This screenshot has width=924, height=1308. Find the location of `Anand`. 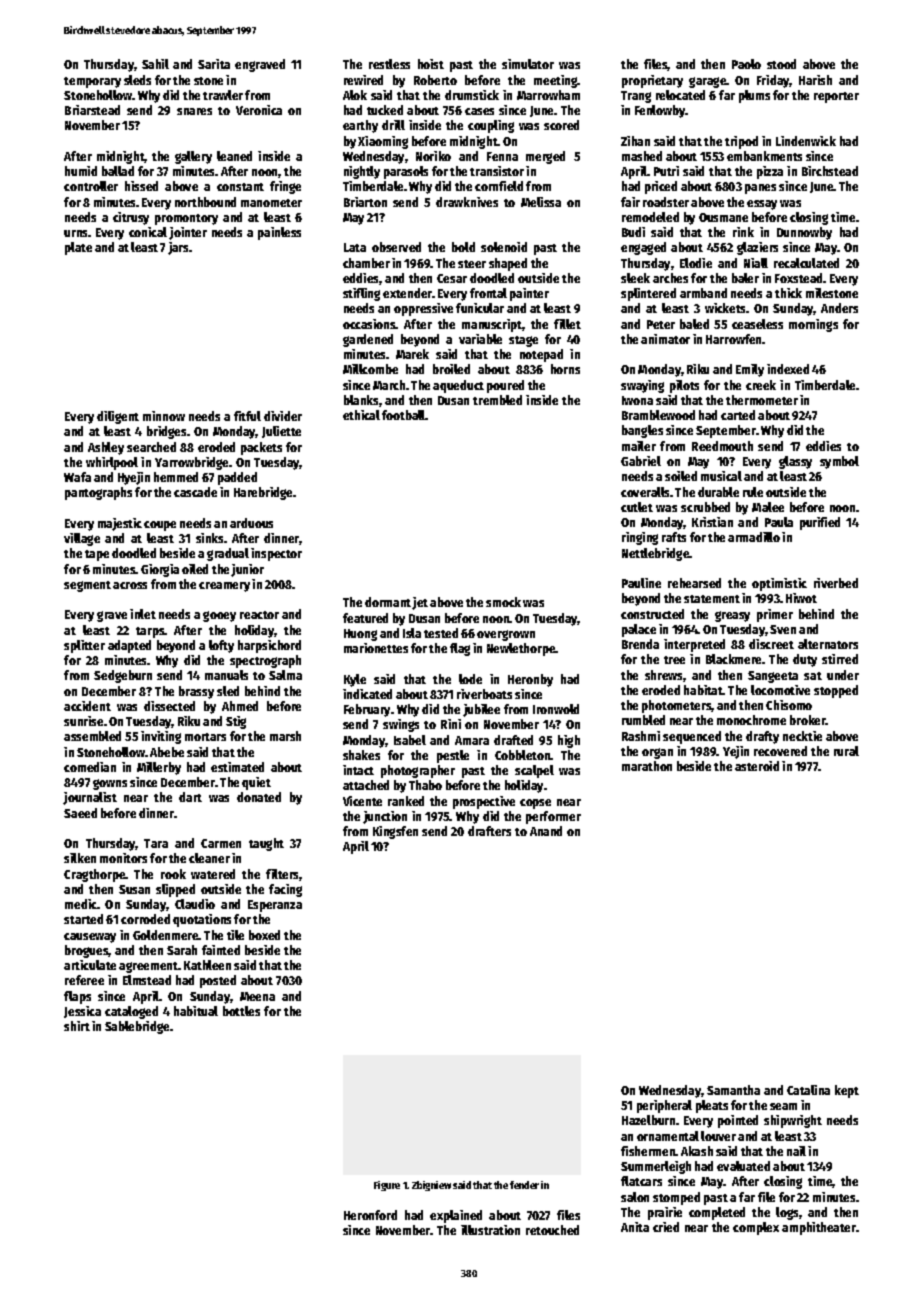

Anand is located at coordinates (546, 831).
